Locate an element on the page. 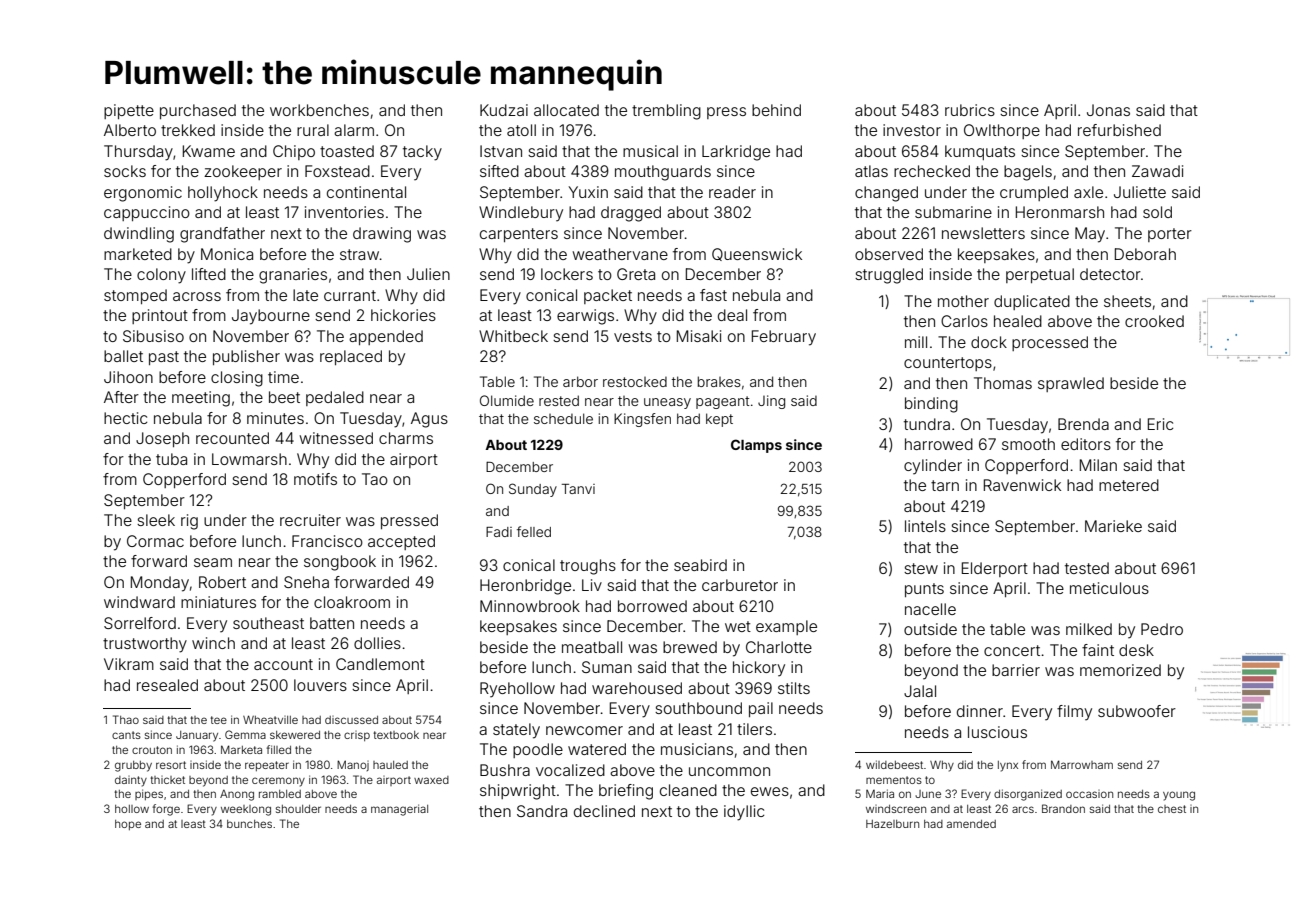 Image resolution: width=1308 pixels, height=924 pixels. tested is located at coordinates (1087, 568).
